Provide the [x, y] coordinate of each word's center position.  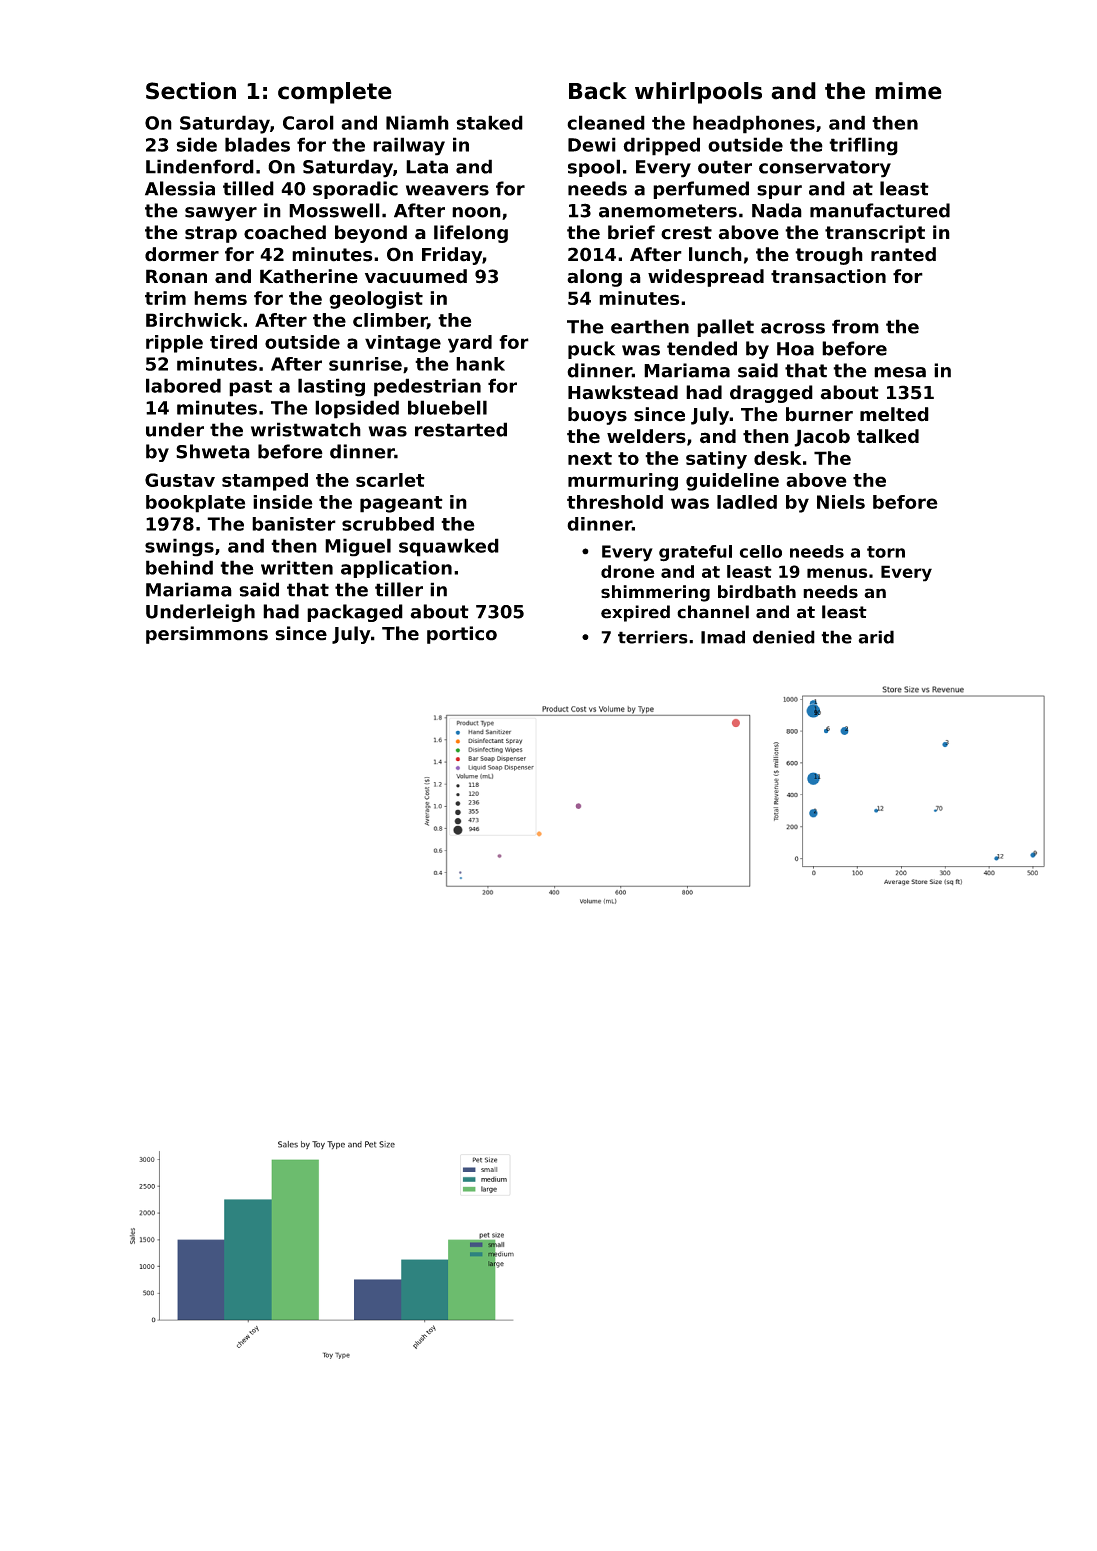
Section [191, 91]
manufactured [880, 210]
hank [480, 364]
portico [462, 635]
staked [489, 122]
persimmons [207, 635]
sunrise [365, 364]
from [855, 326]
